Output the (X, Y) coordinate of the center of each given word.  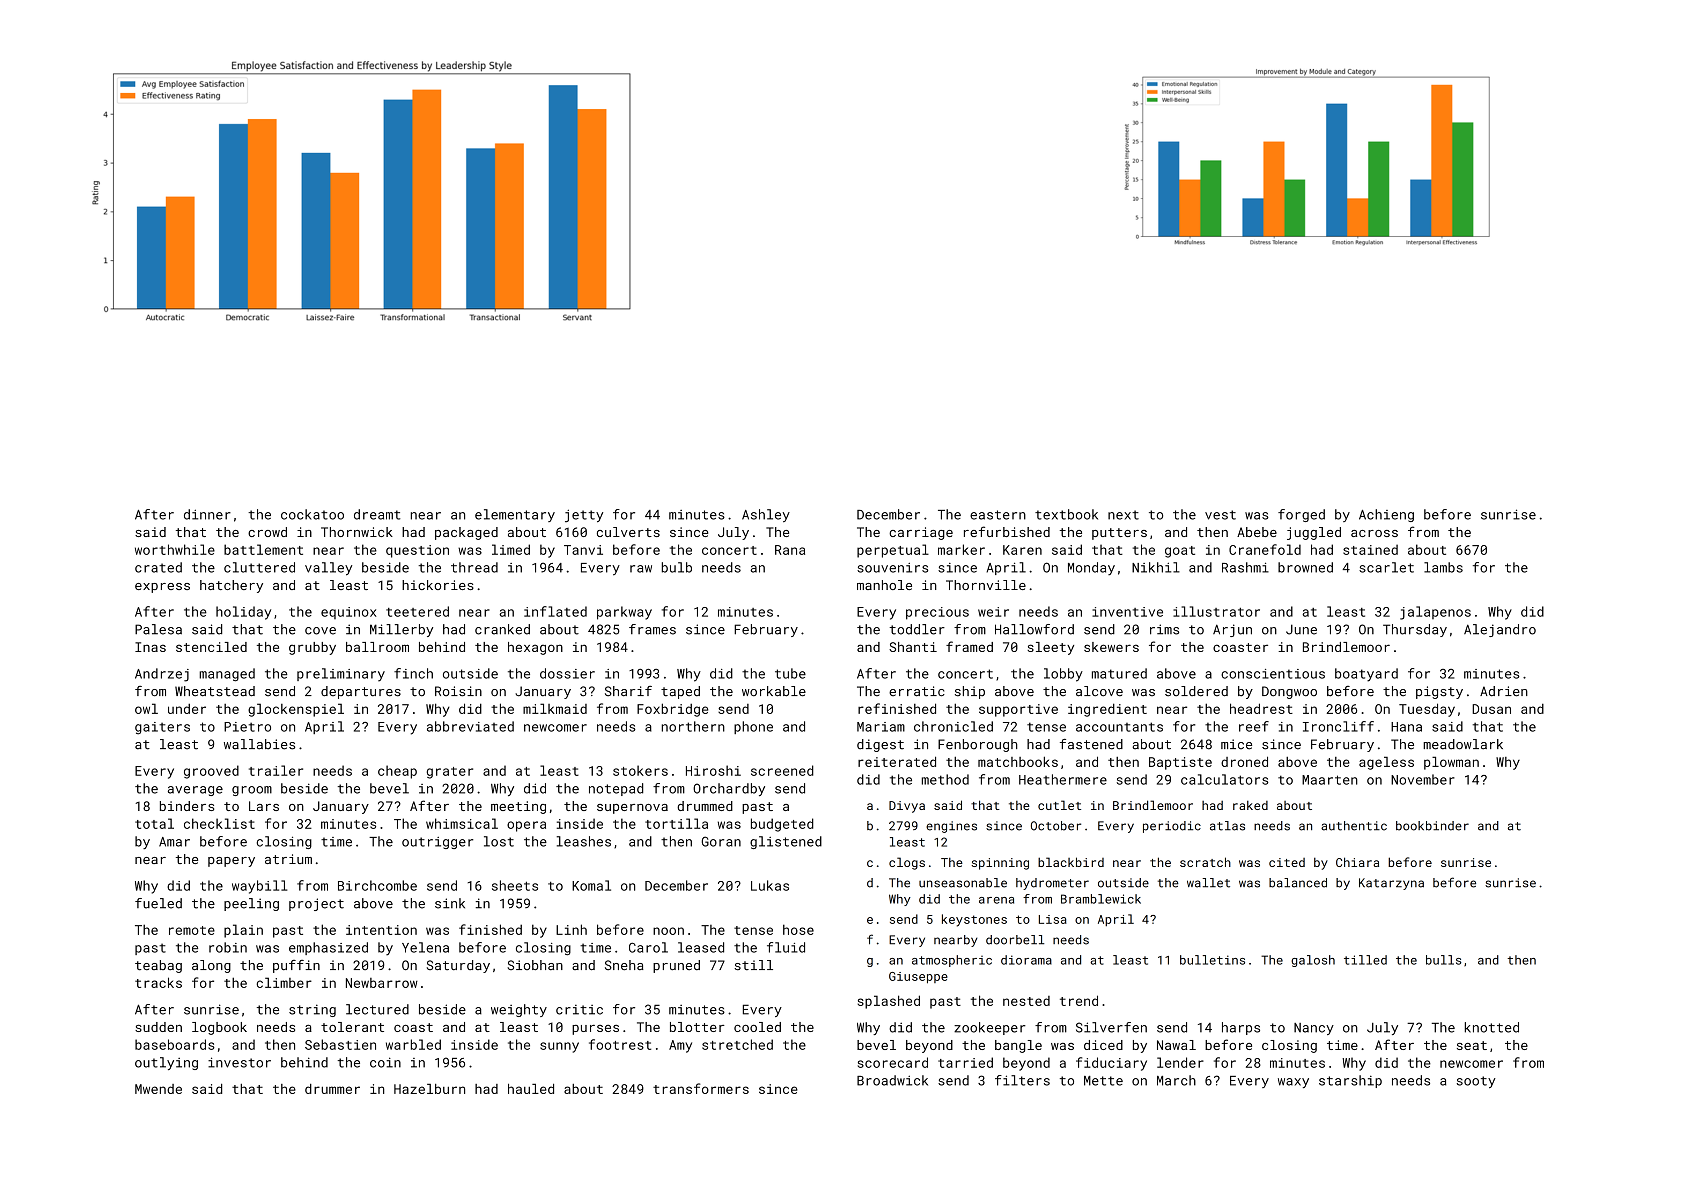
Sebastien (340, 1044)
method (945, 779)
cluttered (259, 567)
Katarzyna (1391, 884)
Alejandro (1500, 630)
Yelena (425, 947)
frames (652, 629)
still (753, 965)
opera (526, 826)
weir (993, 612)
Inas (150, 647)
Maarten (1330, 780)
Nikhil (1156, 567)
